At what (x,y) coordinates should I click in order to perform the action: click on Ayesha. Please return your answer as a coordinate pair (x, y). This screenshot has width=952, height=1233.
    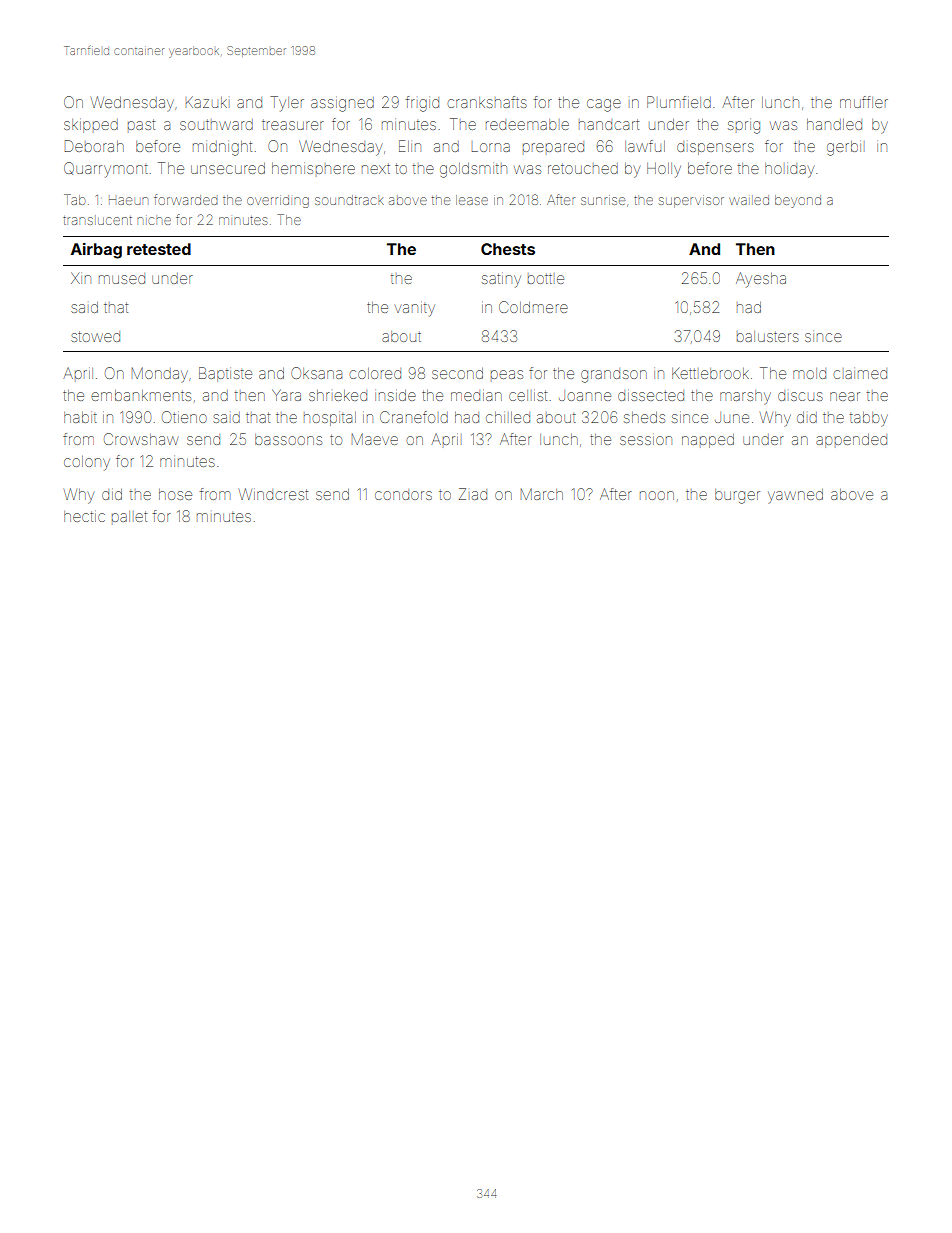
    Looking at the image, I should click on (761, 280).
